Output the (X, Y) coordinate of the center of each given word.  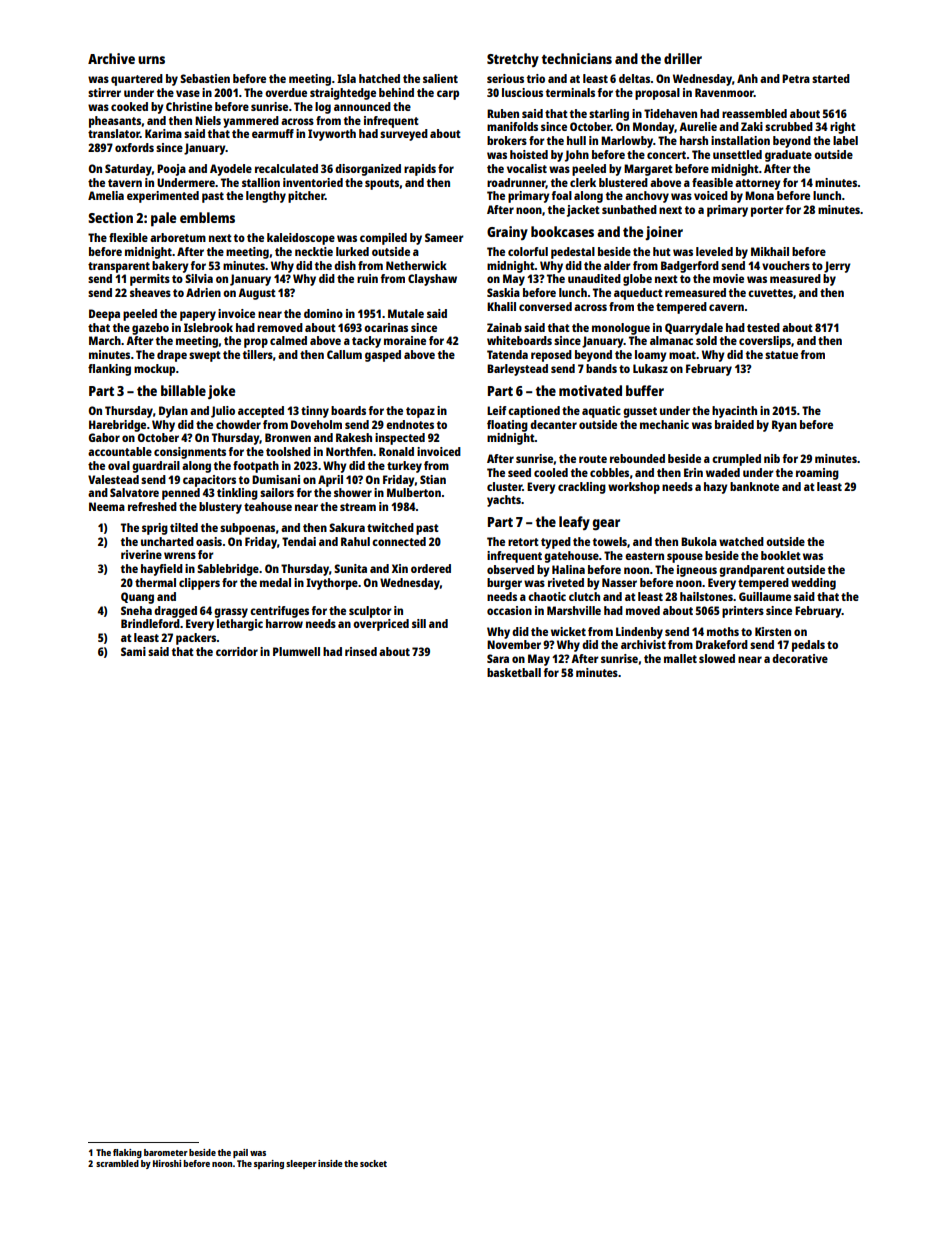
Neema (107, 506)
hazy (716, 488)
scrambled (117, 1163)
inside (330, 1163)
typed (556, 543)
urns (151, 60)
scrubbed (789, 126)
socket (373, 1163)
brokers (507, 140)
